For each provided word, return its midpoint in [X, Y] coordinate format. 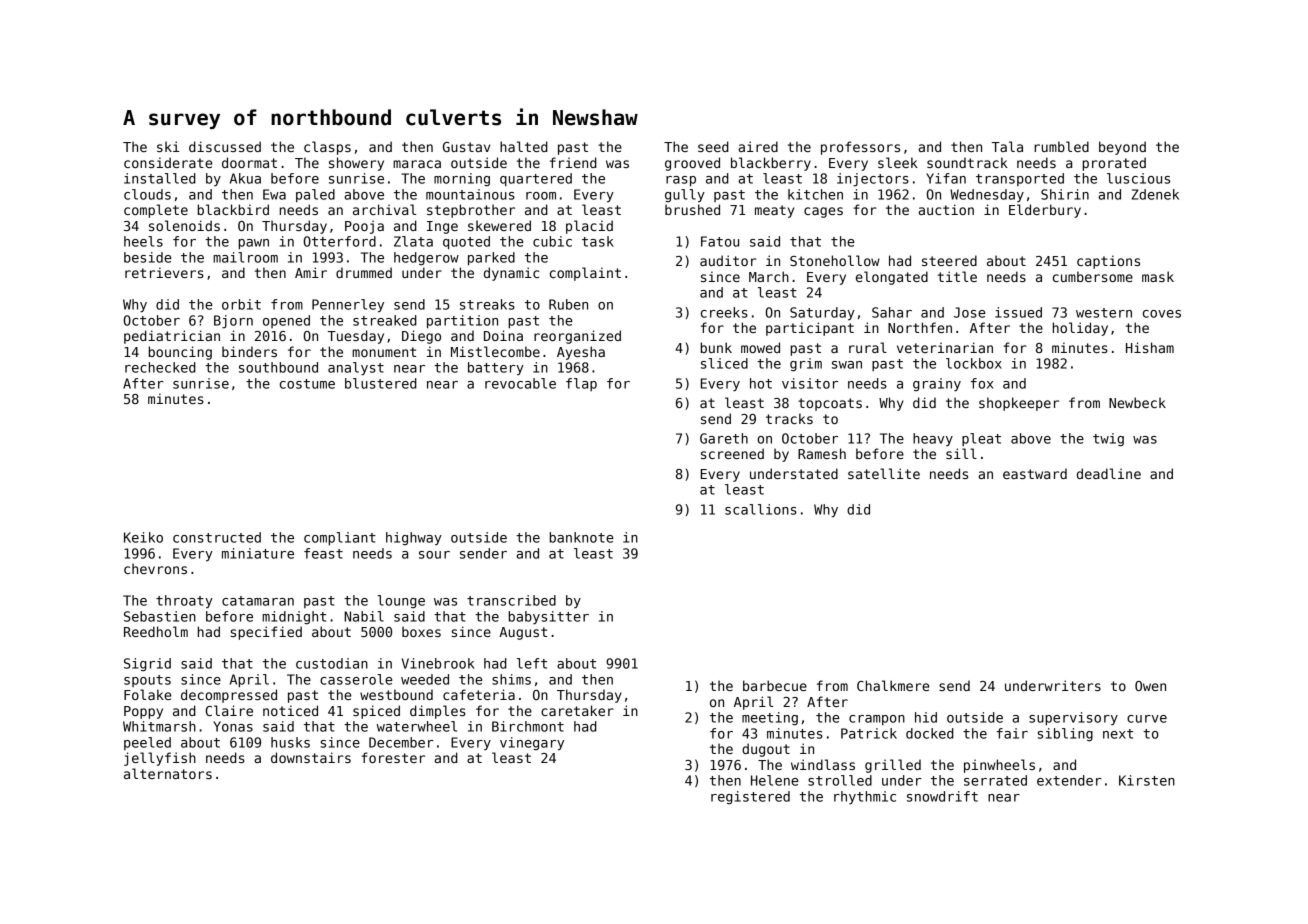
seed [713, 146]
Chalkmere [893, 685]
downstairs [311, 757]
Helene [774, 780]
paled [315, 195]
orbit [241, 304]
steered [949, 260]
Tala [1007, 146]
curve [1147, 719]
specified [266, 633]
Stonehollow [835, 260]
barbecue [775, 685]
